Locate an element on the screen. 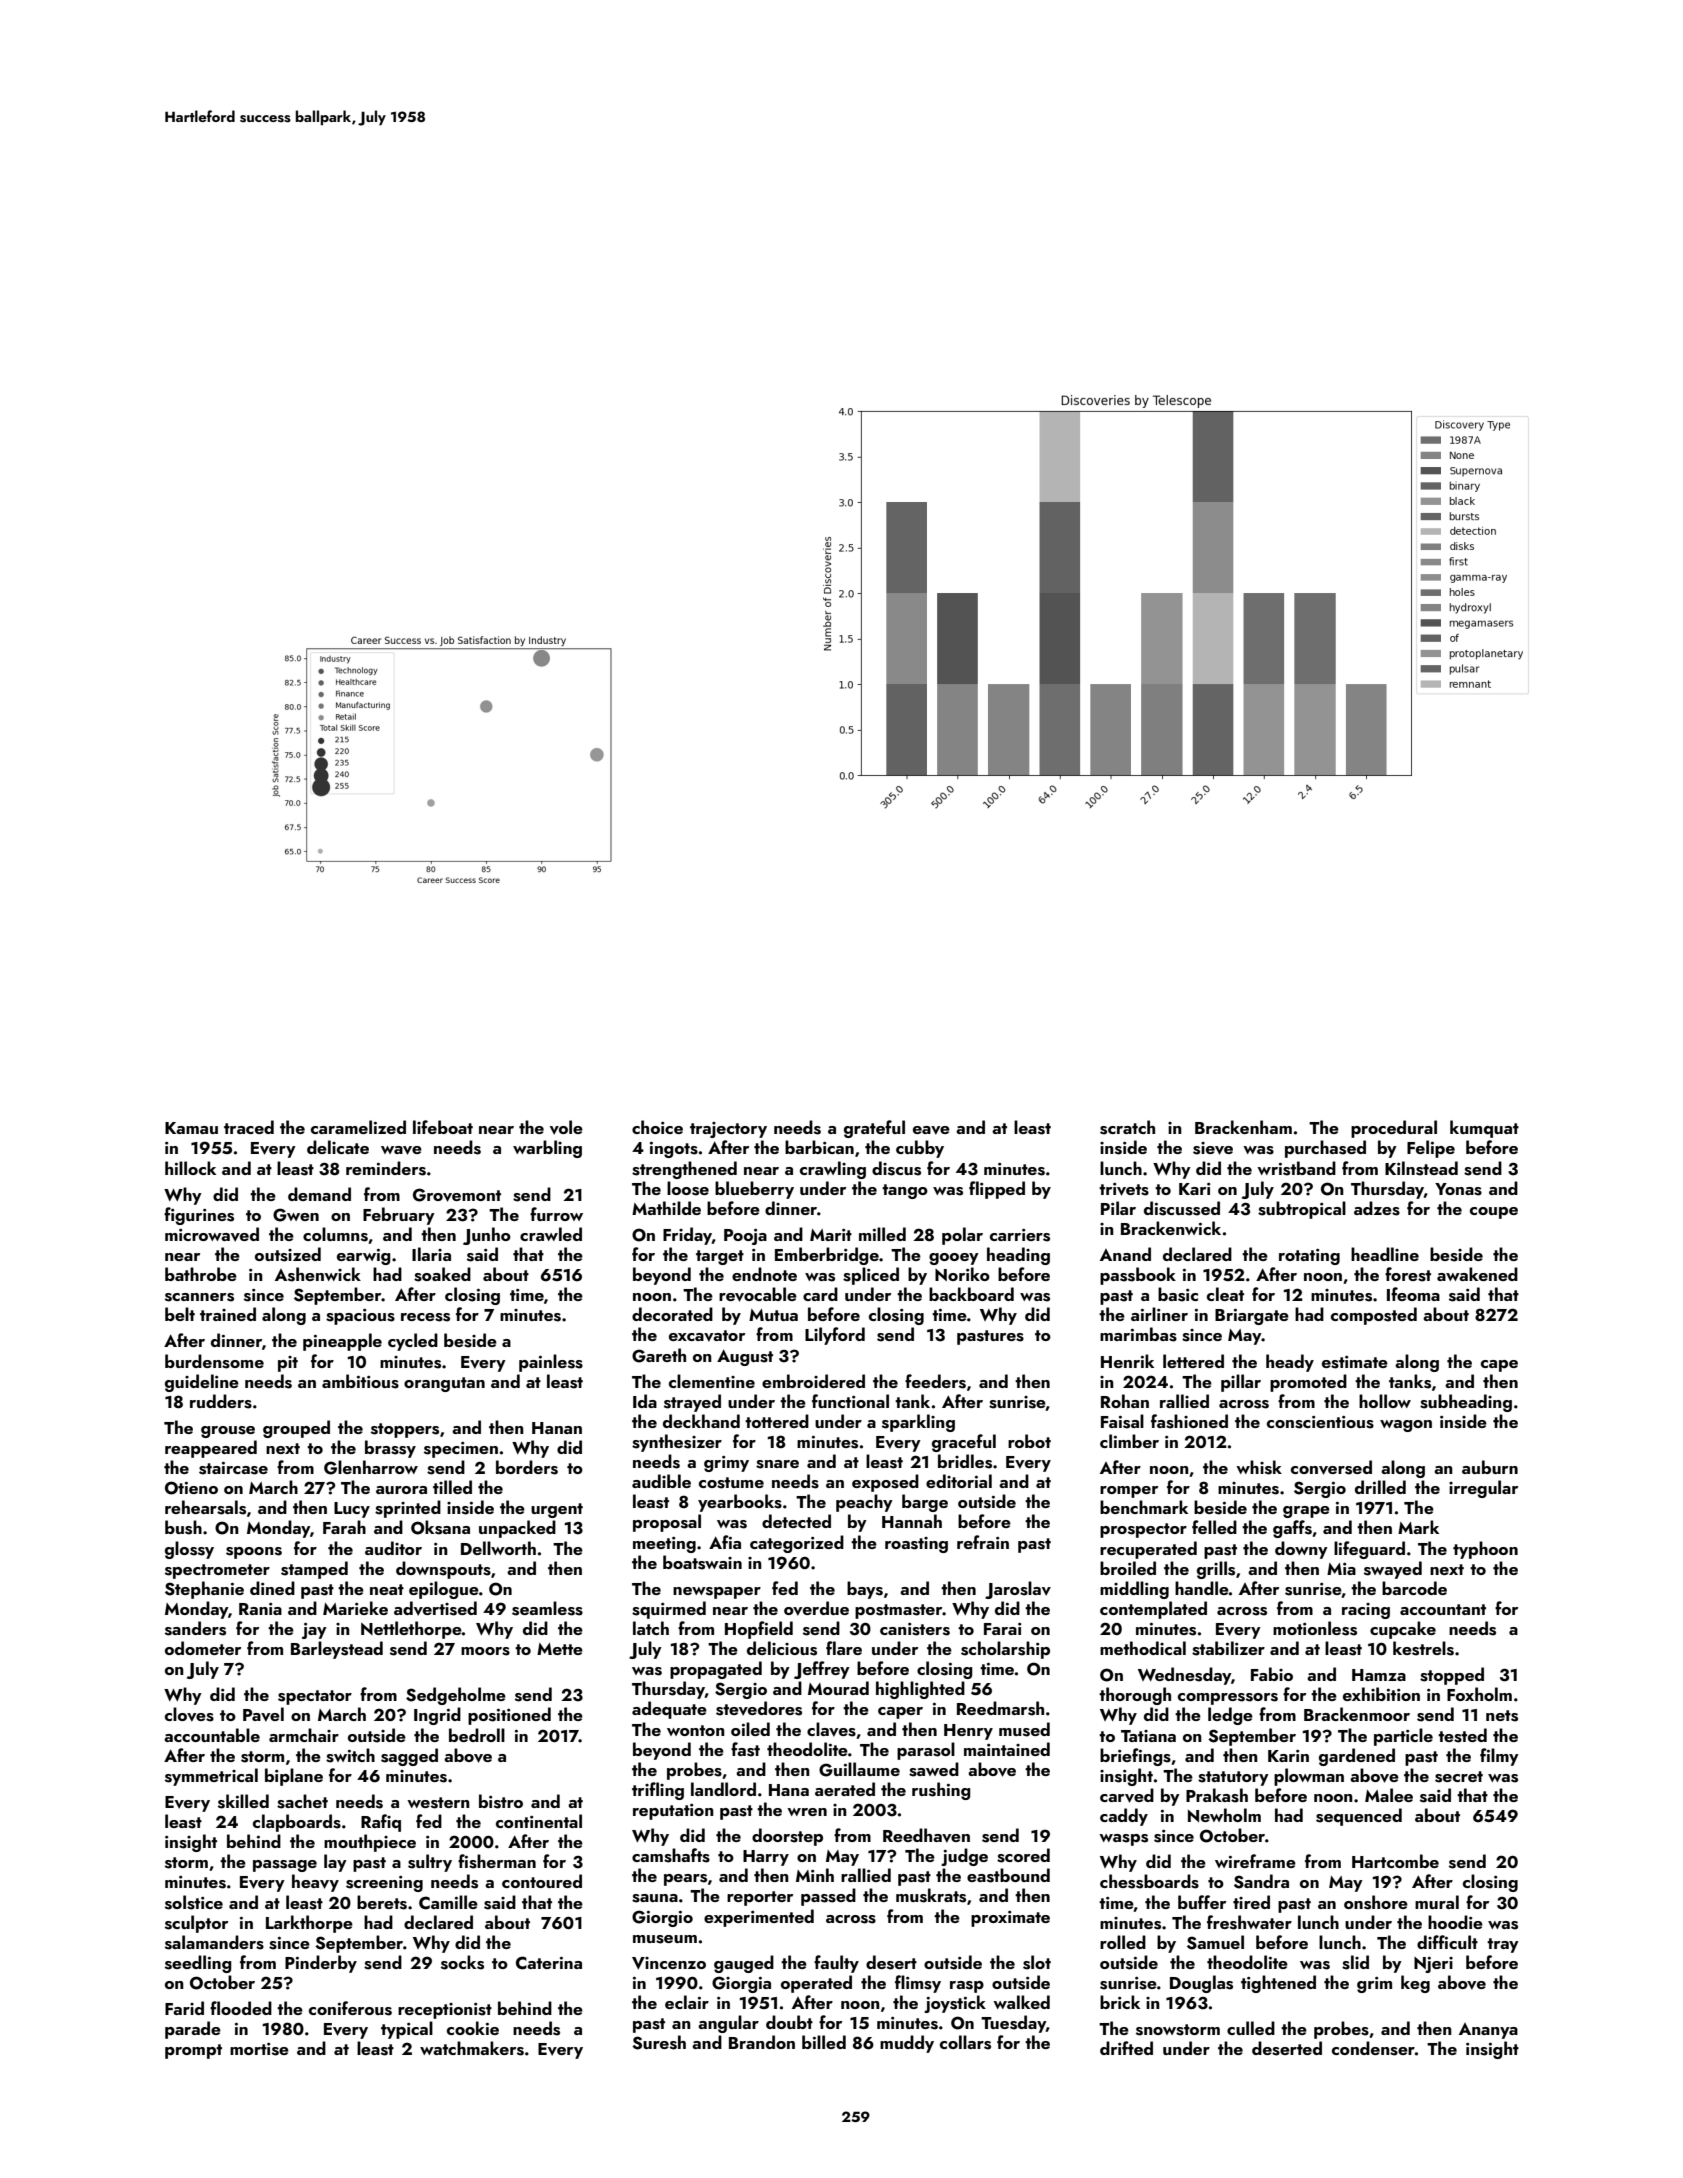 This screenshot has height=2178, width=1683. Brackenham is located at coordinates (1243, 1127).
